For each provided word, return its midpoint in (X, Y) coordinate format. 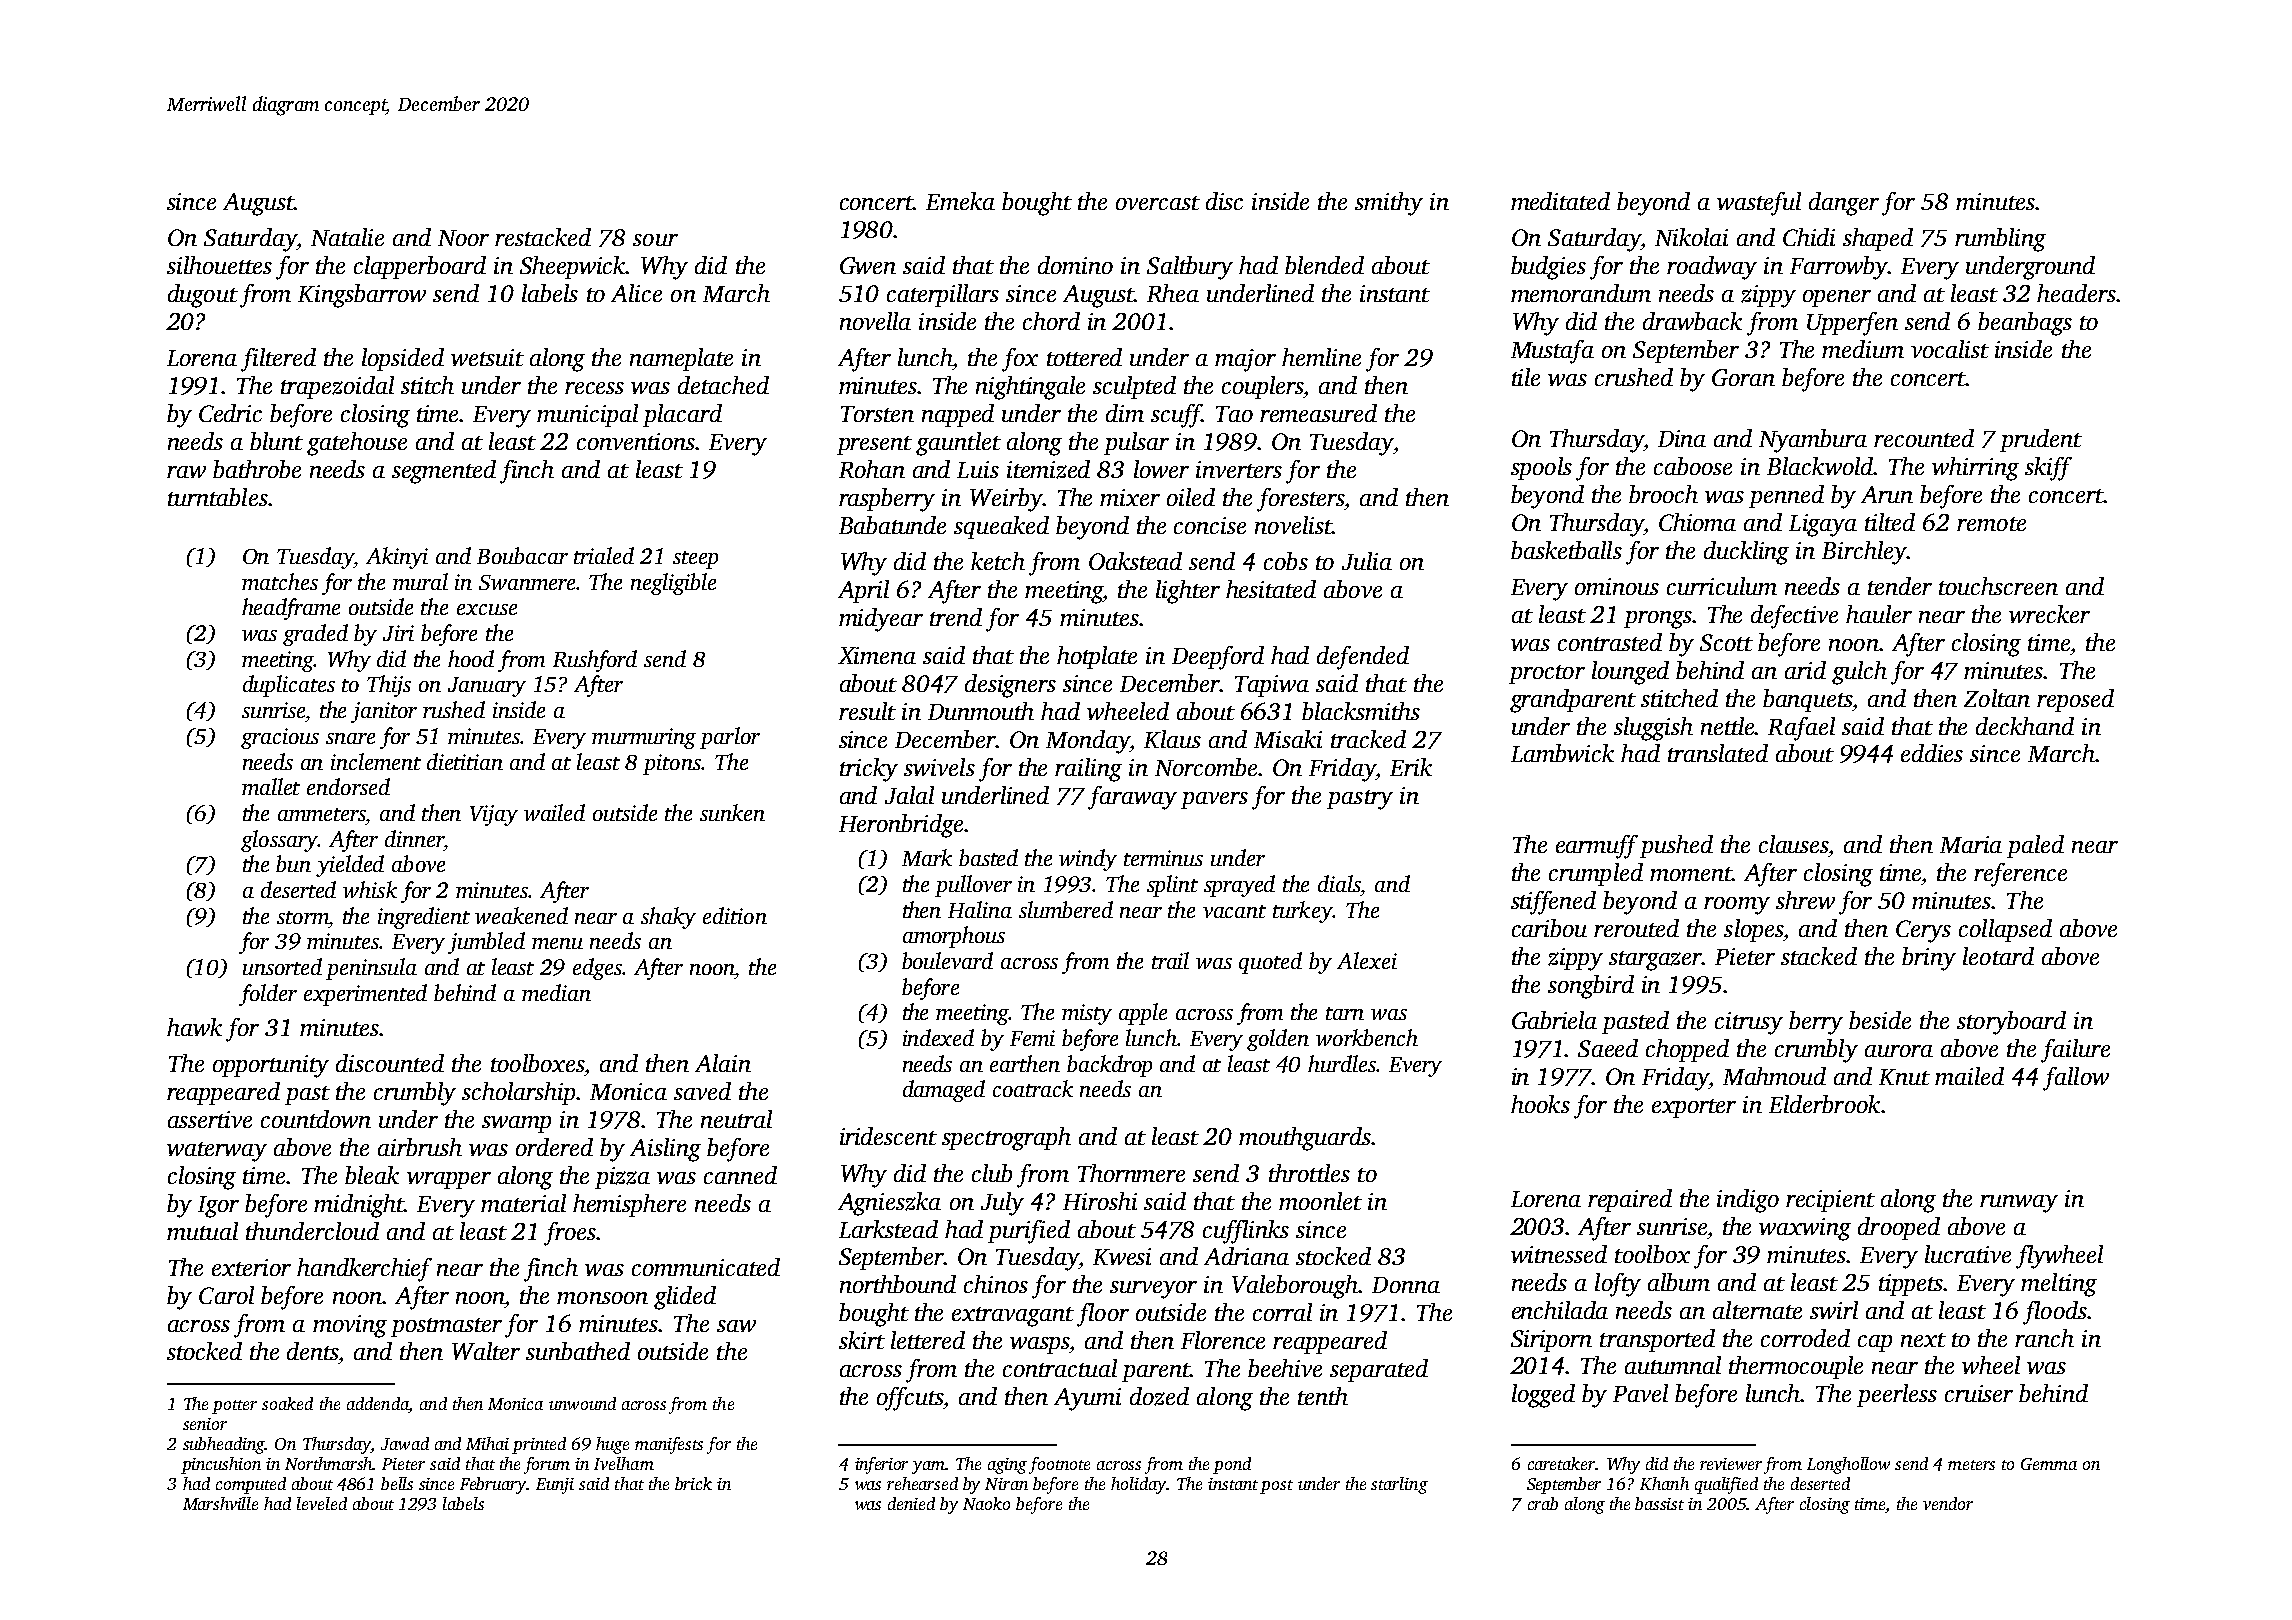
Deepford (1218, 658)
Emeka (960, 201)
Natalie (347, 237)
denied (911, 1503)
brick (693, 1483)
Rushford (595, 661)
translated (1718, 753)
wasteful (1759, 204)
